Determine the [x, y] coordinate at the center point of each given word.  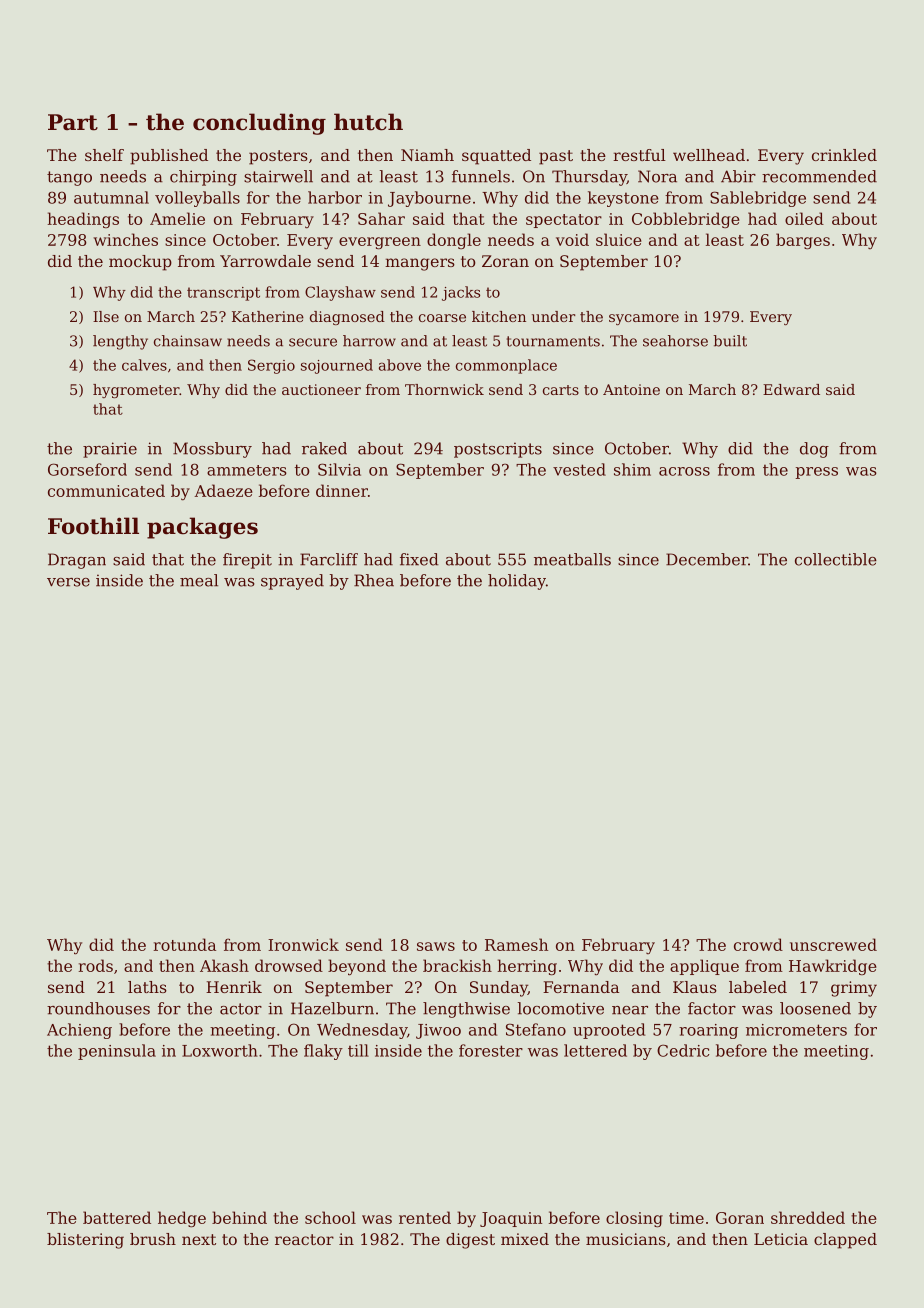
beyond [357, 967]
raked [324, 448]
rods [95, 965]
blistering [85, 1241]
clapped [845, 1241]
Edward [791, 389]
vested [579, 469]
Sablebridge [758, 199]
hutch [368, 122]
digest [470, 1241]
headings [83, 220]
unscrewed [833, 944]
